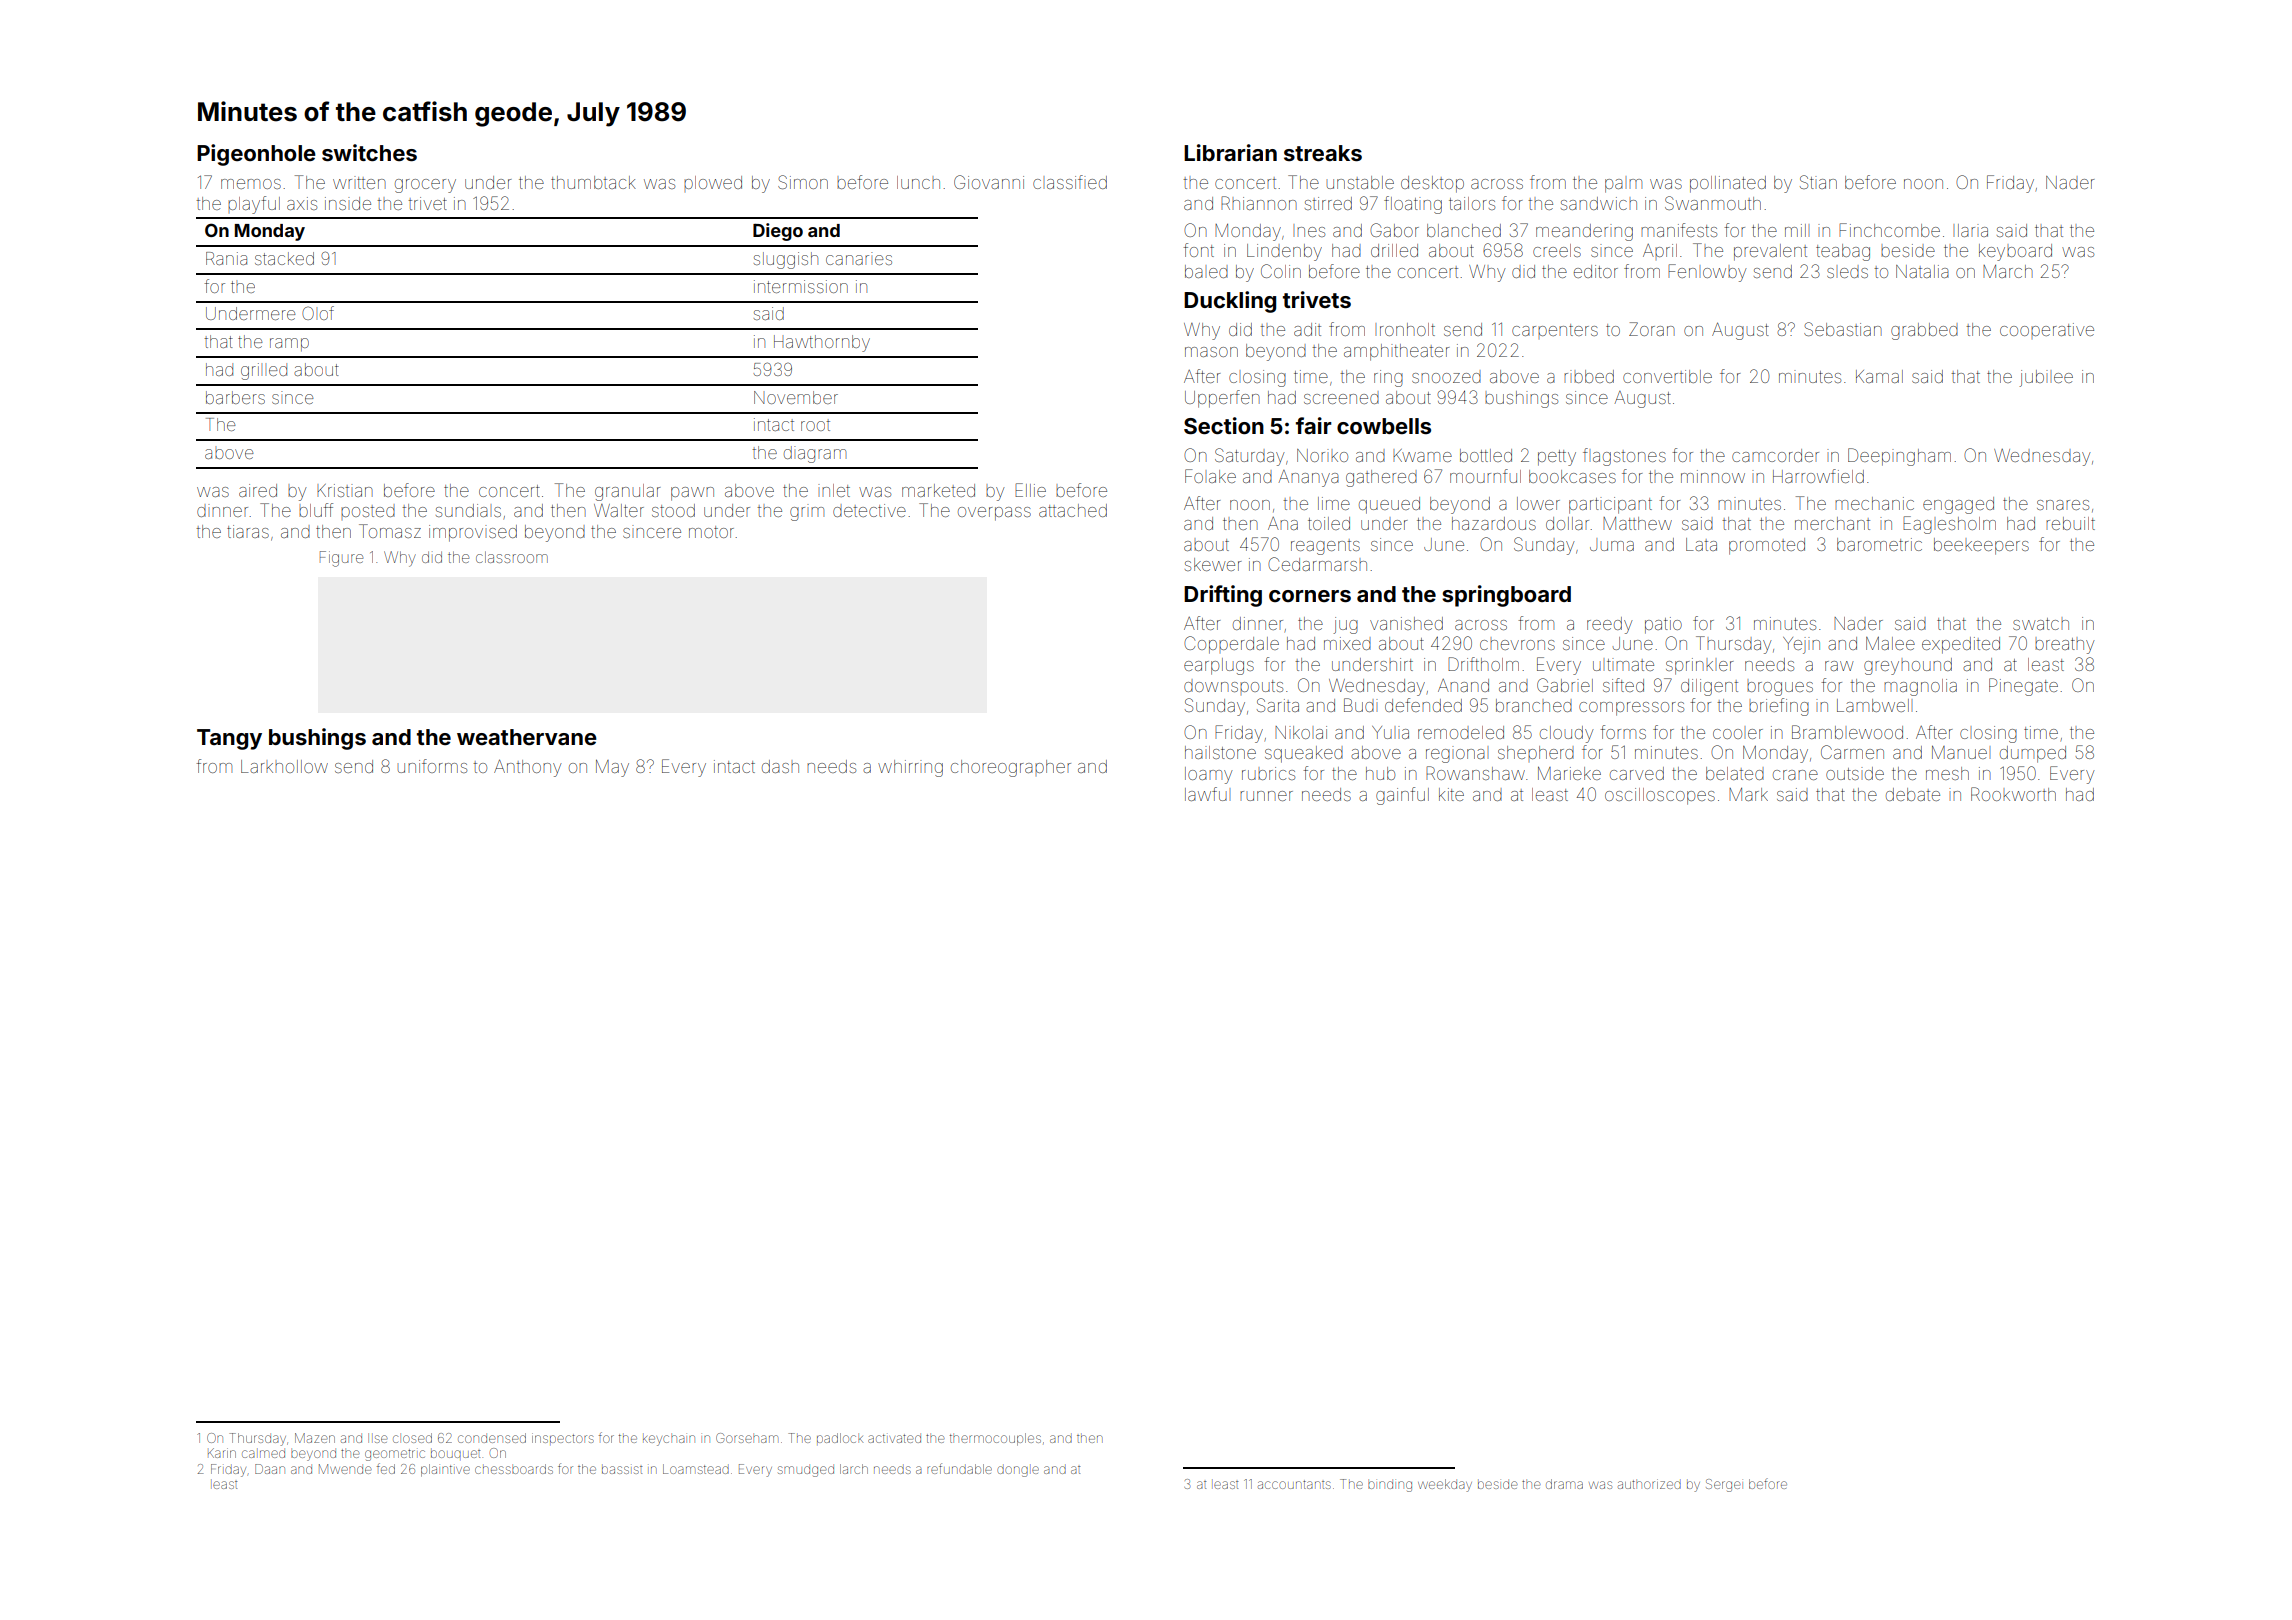 The width and height of the screenshot is (2292, 1620). What do you see at coordinates (527, 737) in the screenshot?
I see `weathervane` at bounding box center [527, 737].
